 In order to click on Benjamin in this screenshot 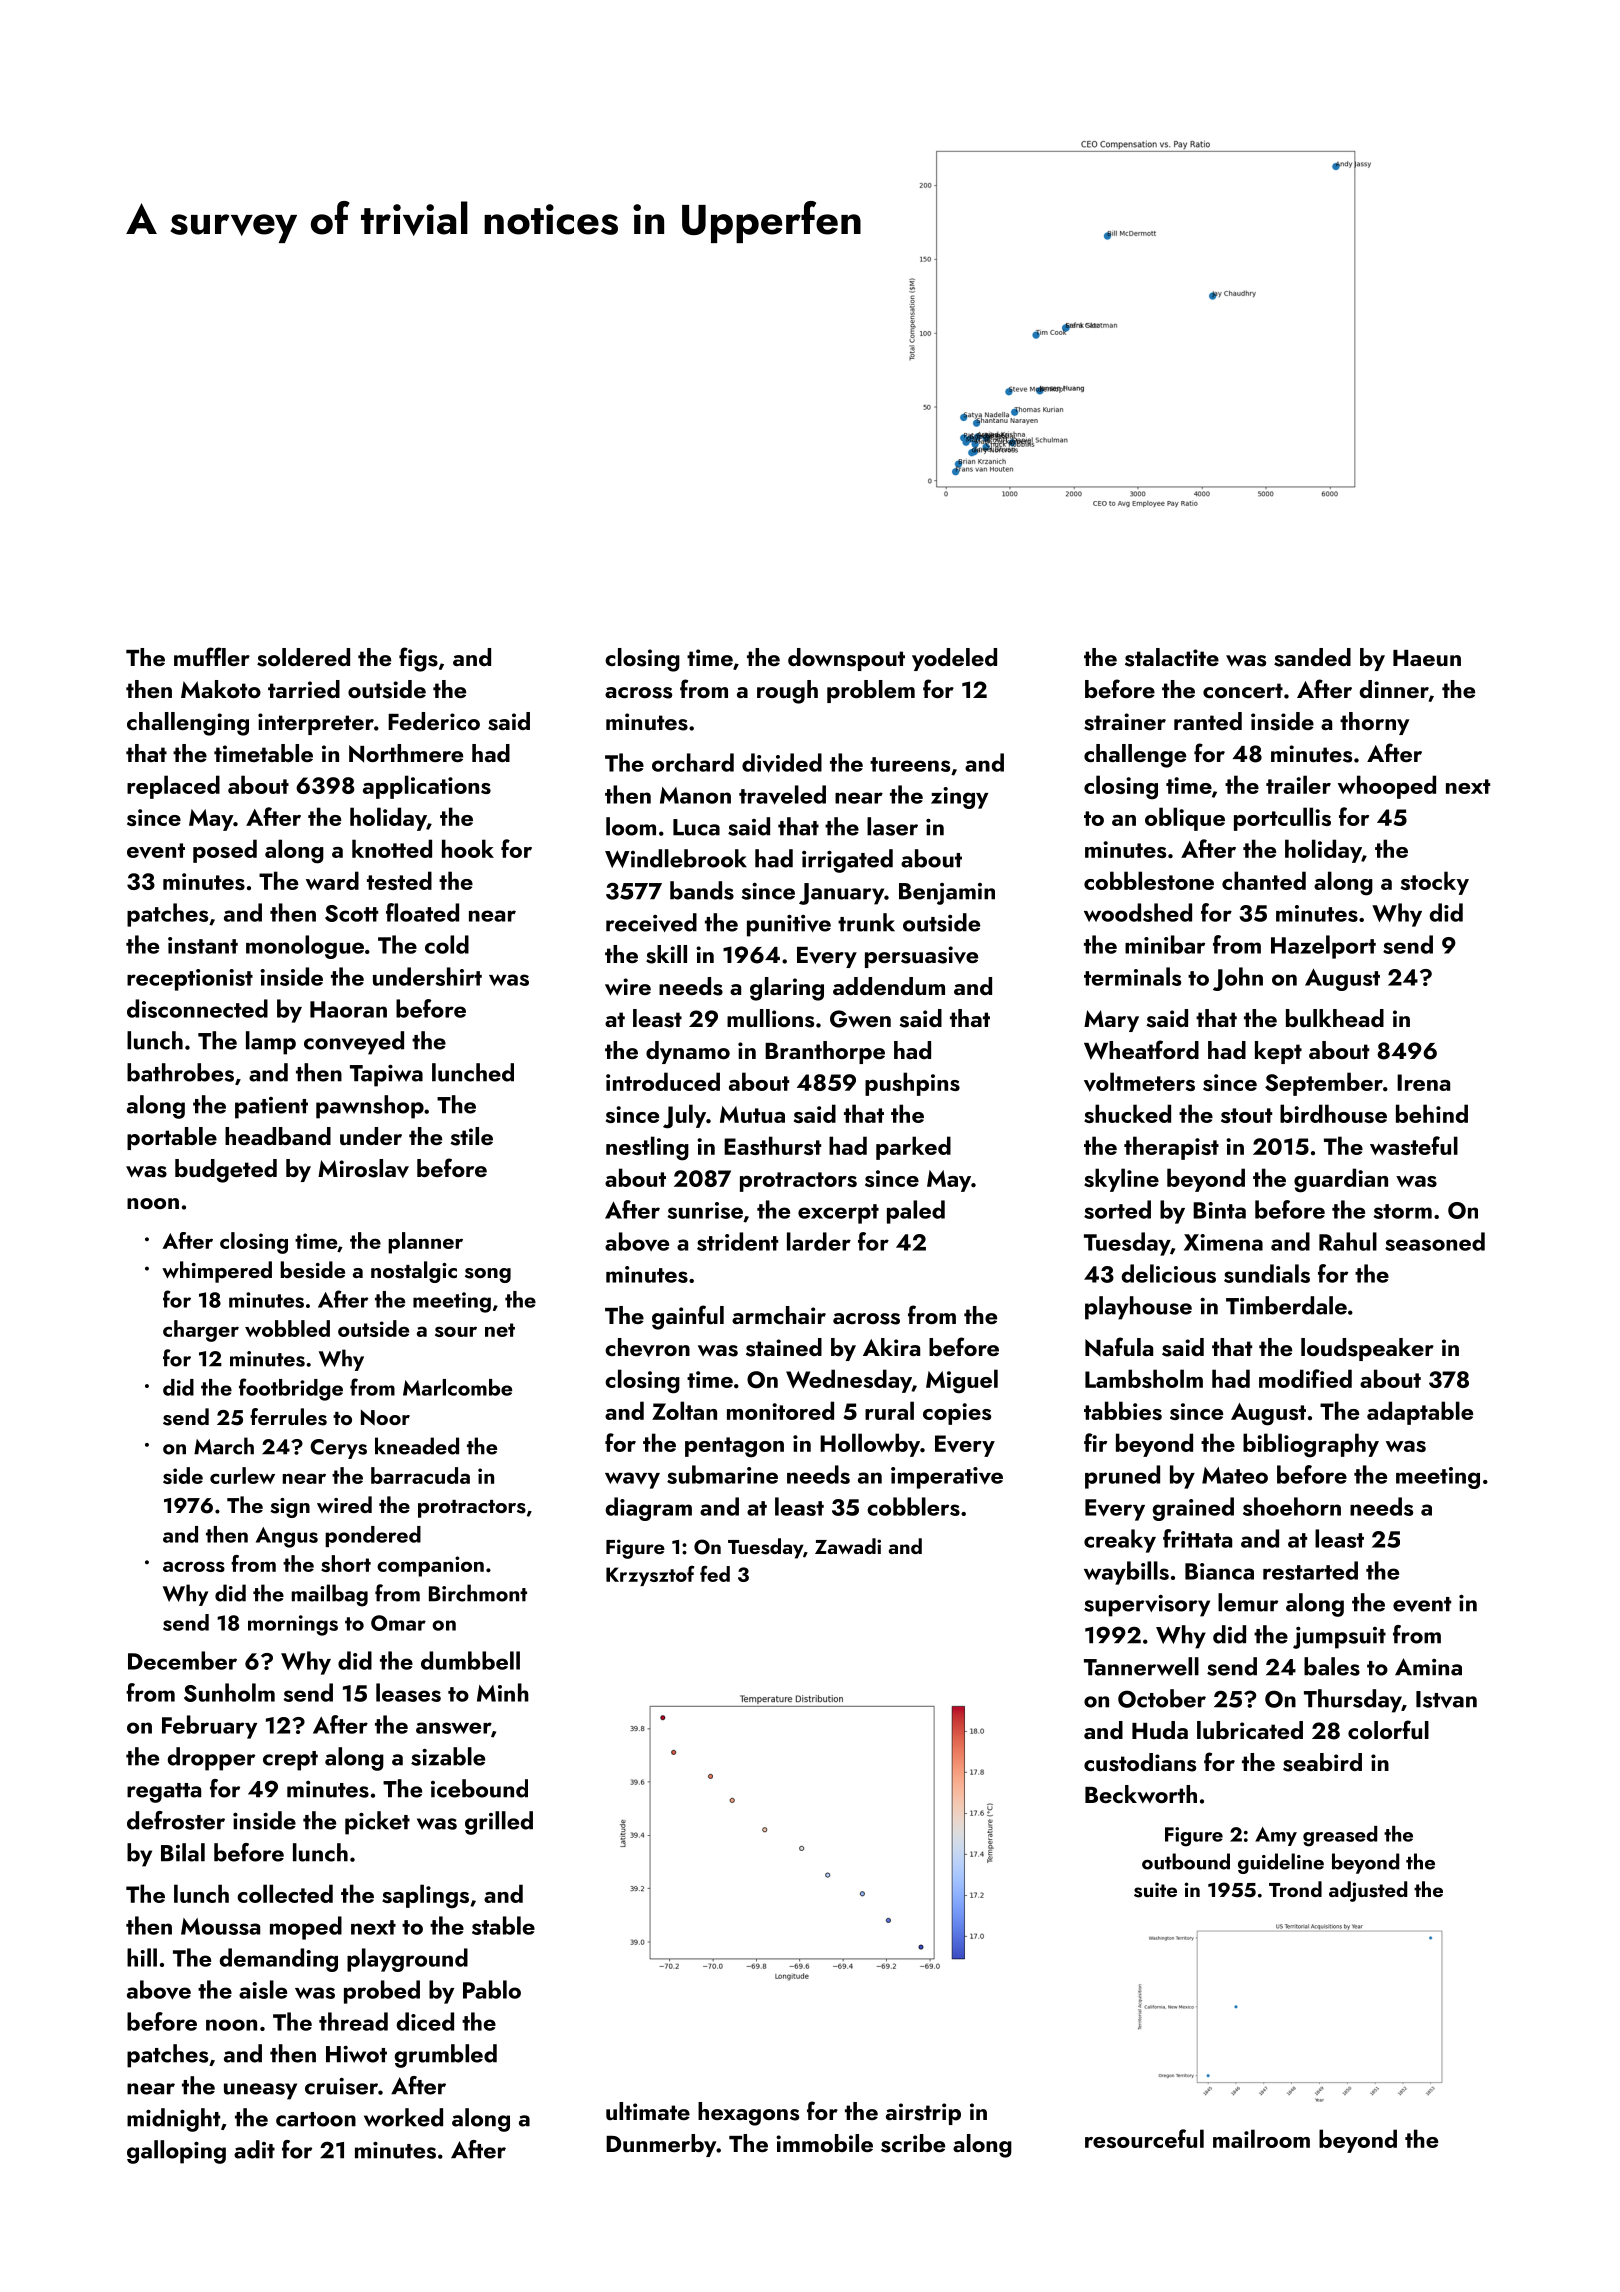, I will do `click(947, 894)`.
